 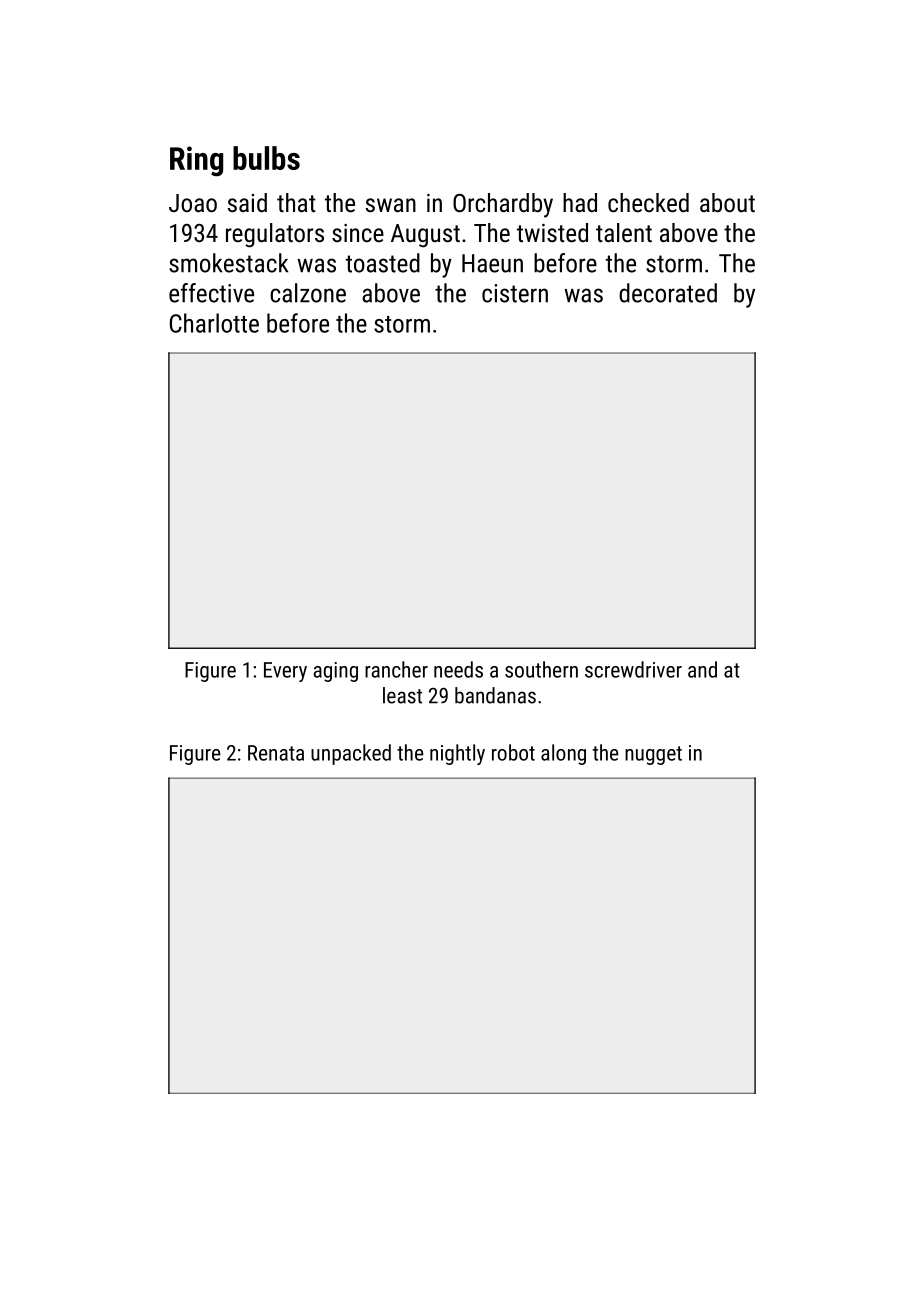 What do you see at coordinates (458, 669) in the screenshot?
I see `needs` at bounding box center [458, 669].
